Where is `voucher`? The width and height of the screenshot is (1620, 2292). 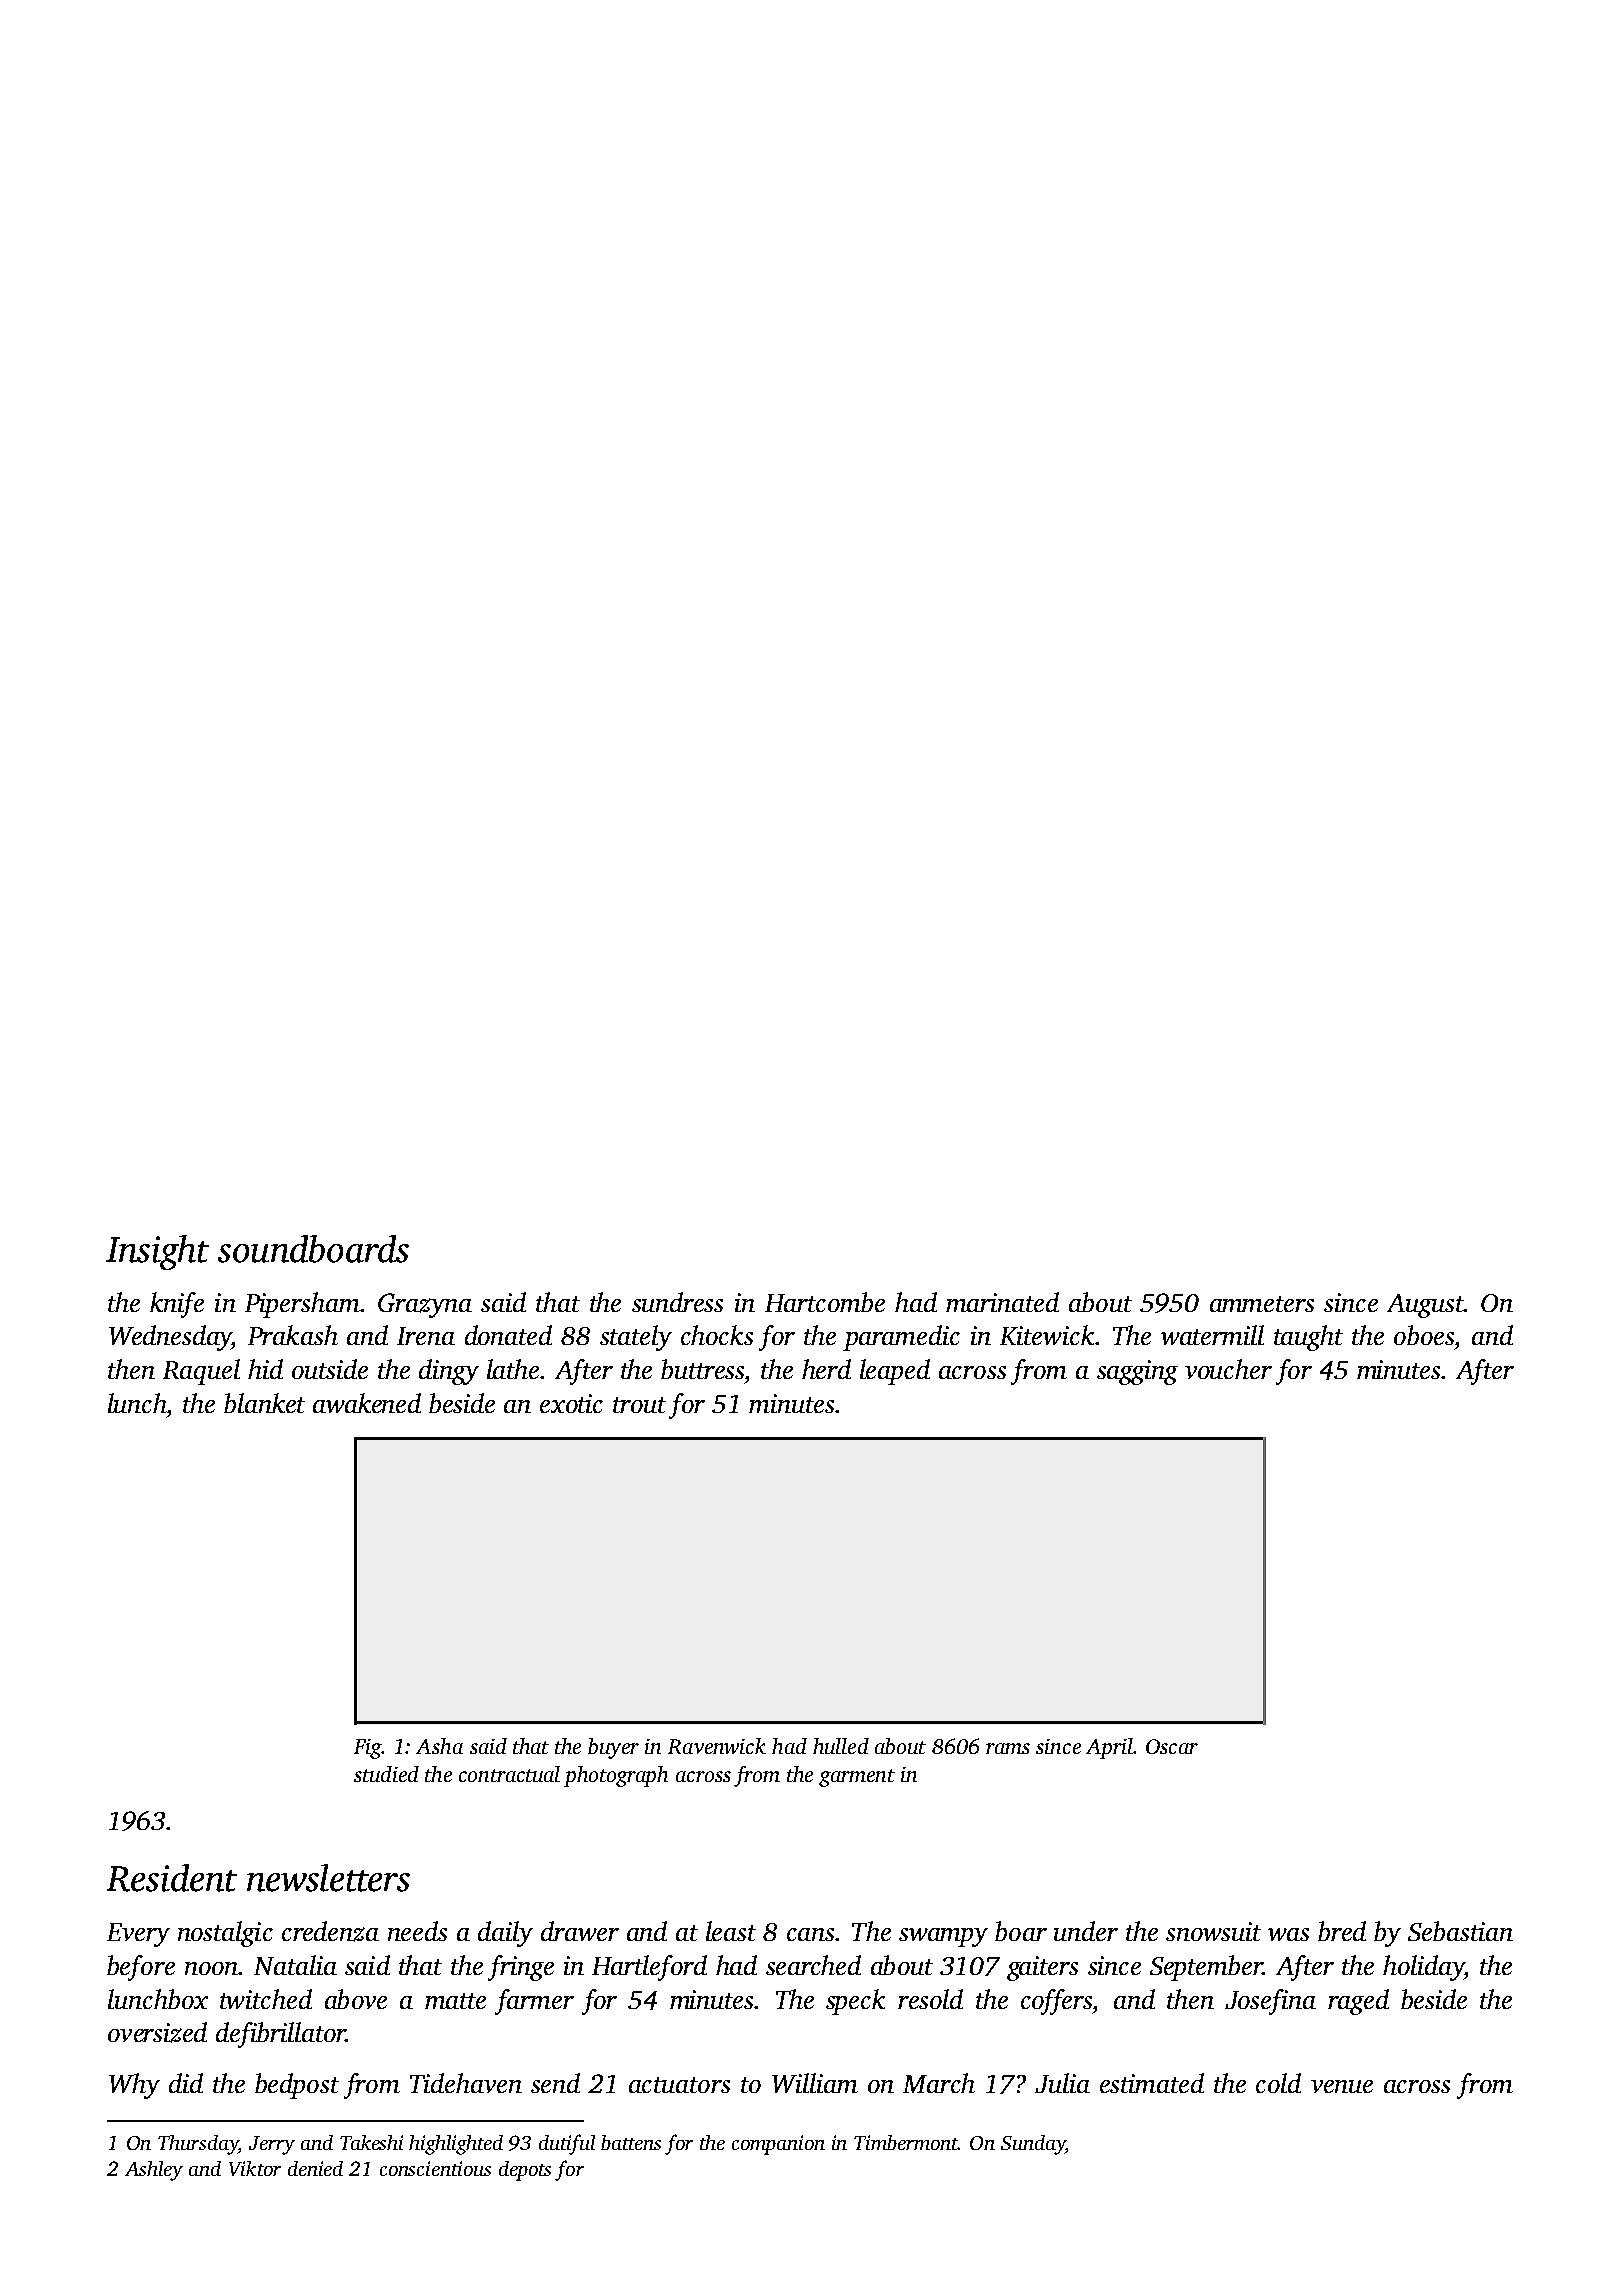 voucher is located at coordinates (1228, 1369).
